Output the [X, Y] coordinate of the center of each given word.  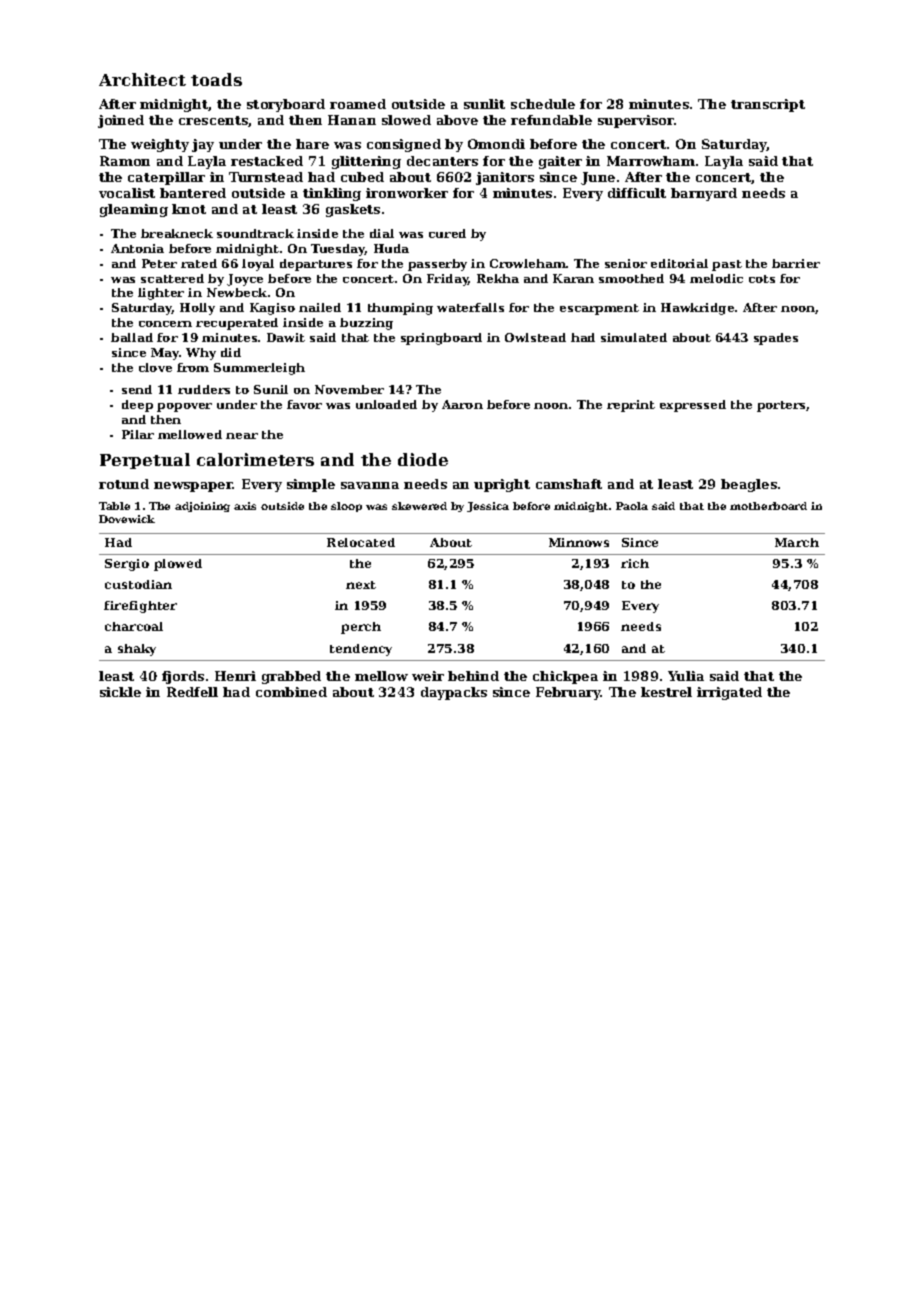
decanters [442, 161]
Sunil [271, 389]
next [361, 585]
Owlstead [535, 337]
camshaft [569, 484]
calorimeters [255, 459]
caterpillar [166, 178]
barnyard [704, 194]
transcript [768, 105]
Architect [142, 79]
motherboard [768, 506]
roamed [358, 104]
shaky [137, 650]
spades [776, 339]
